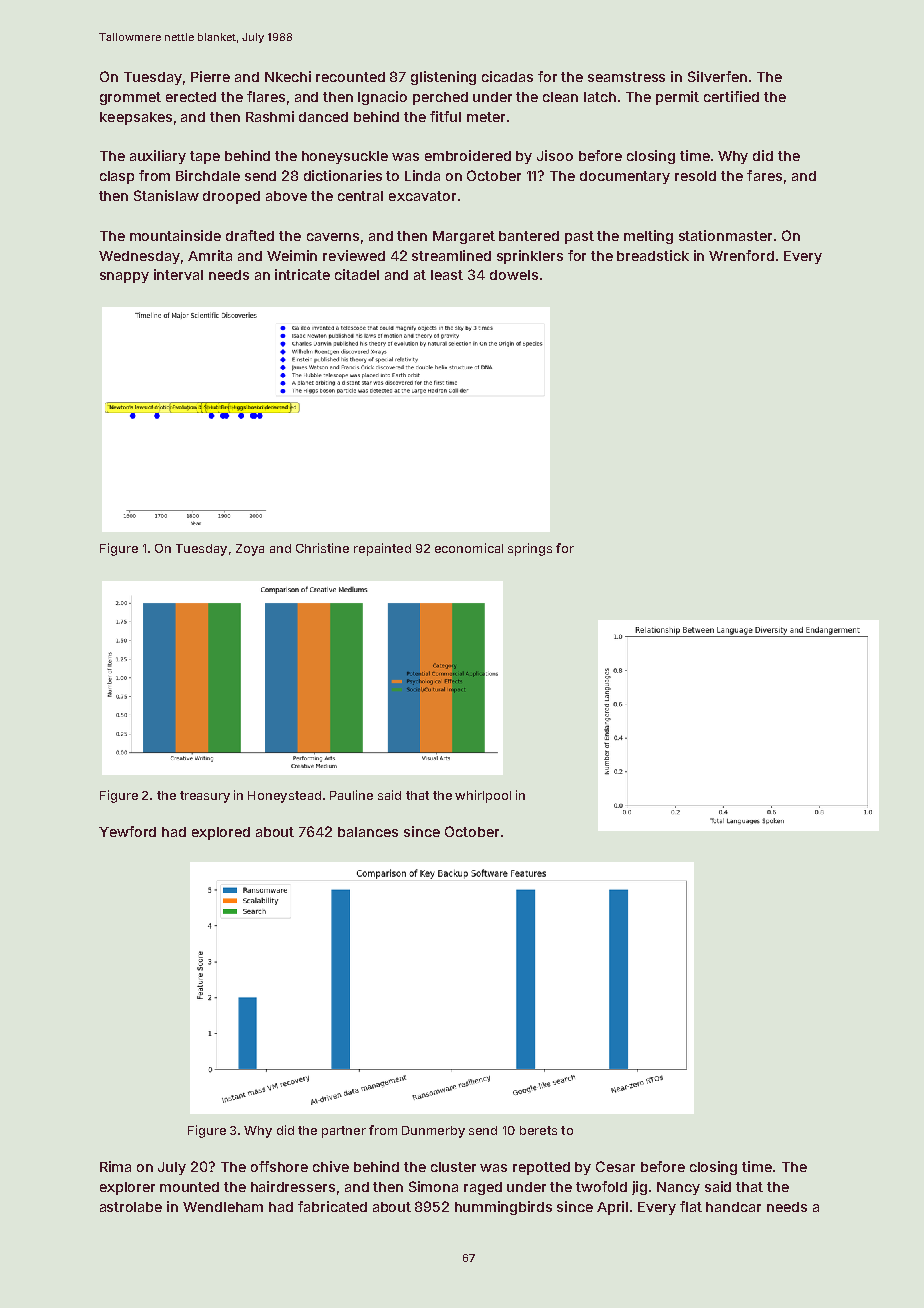  I want to click on springs, so click(530, 549).
